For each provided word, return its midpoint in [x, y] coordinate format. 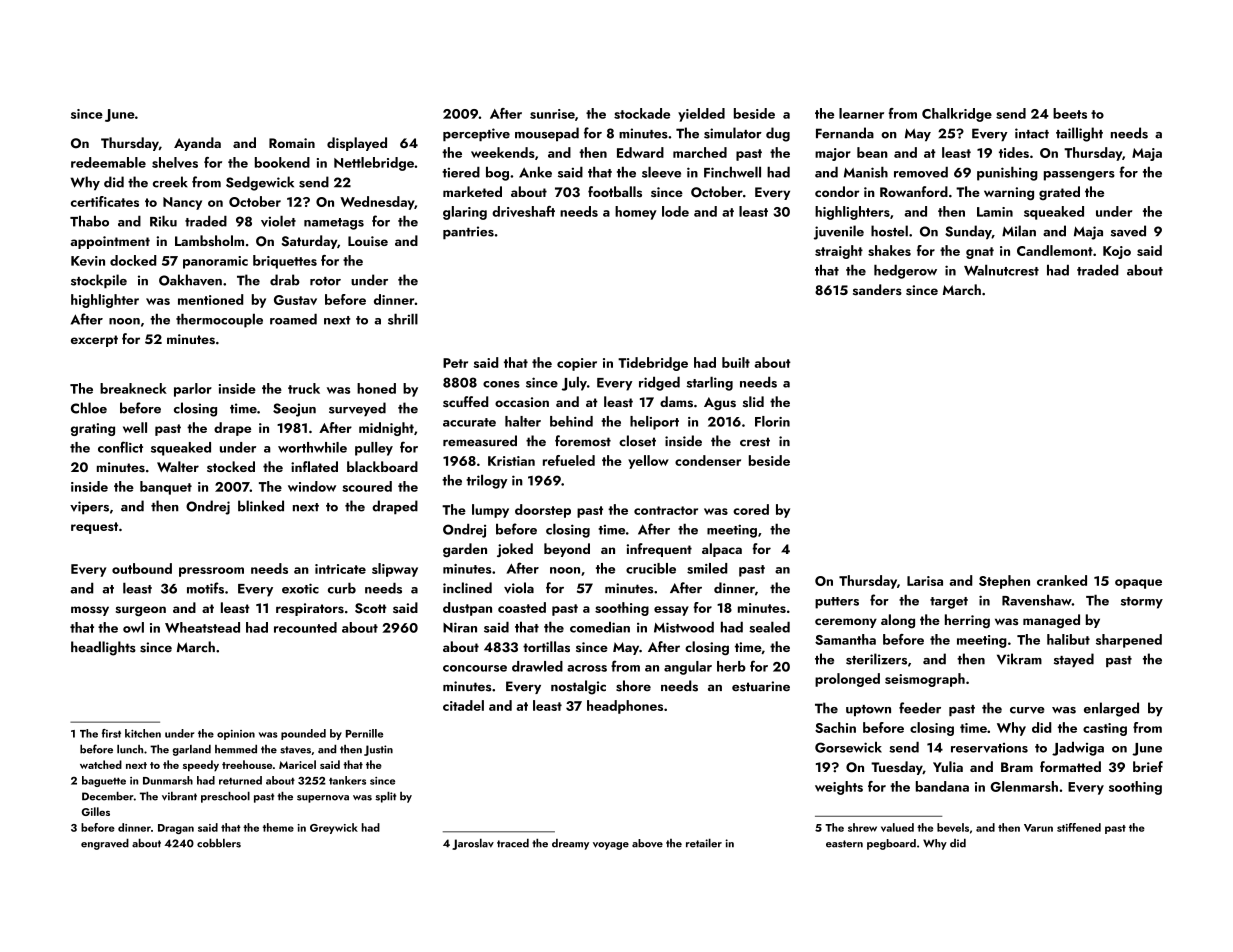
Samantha [845, 639]
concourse [475, 668]
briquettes [285, 262]
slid [753, 401]
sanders [877, 289]
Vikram [1019, 659]
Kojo [1117, 252]
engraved [105, 844]
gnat [980, 253]
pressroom [211, 572]
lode [675, 211]
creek [170, 182]
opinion [236, 735]
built [736, 362]
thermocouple [219, 321]
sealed [769, 627]
